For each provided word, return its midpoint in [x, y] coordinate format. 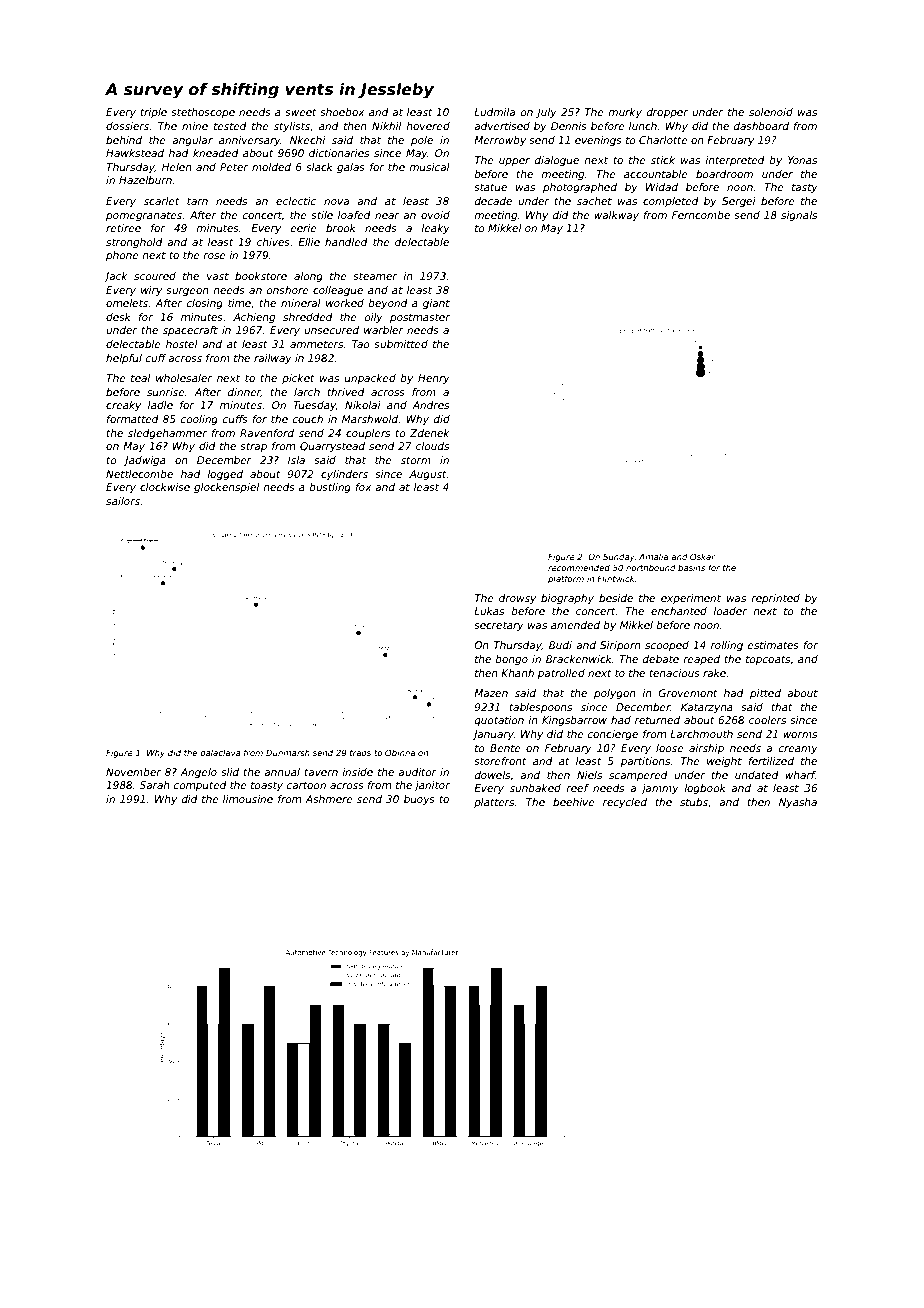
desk [118, 317]
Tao [361, 344]
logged [225, 475]
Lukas [489, 611]
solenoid [771, 112]
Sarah [155, 785]
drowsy [517, 599]
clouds [432, 446]
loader [730, 611]
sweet [301, 112]
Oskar [702, 556]
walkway [616, 216]
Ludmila [494, 112]
